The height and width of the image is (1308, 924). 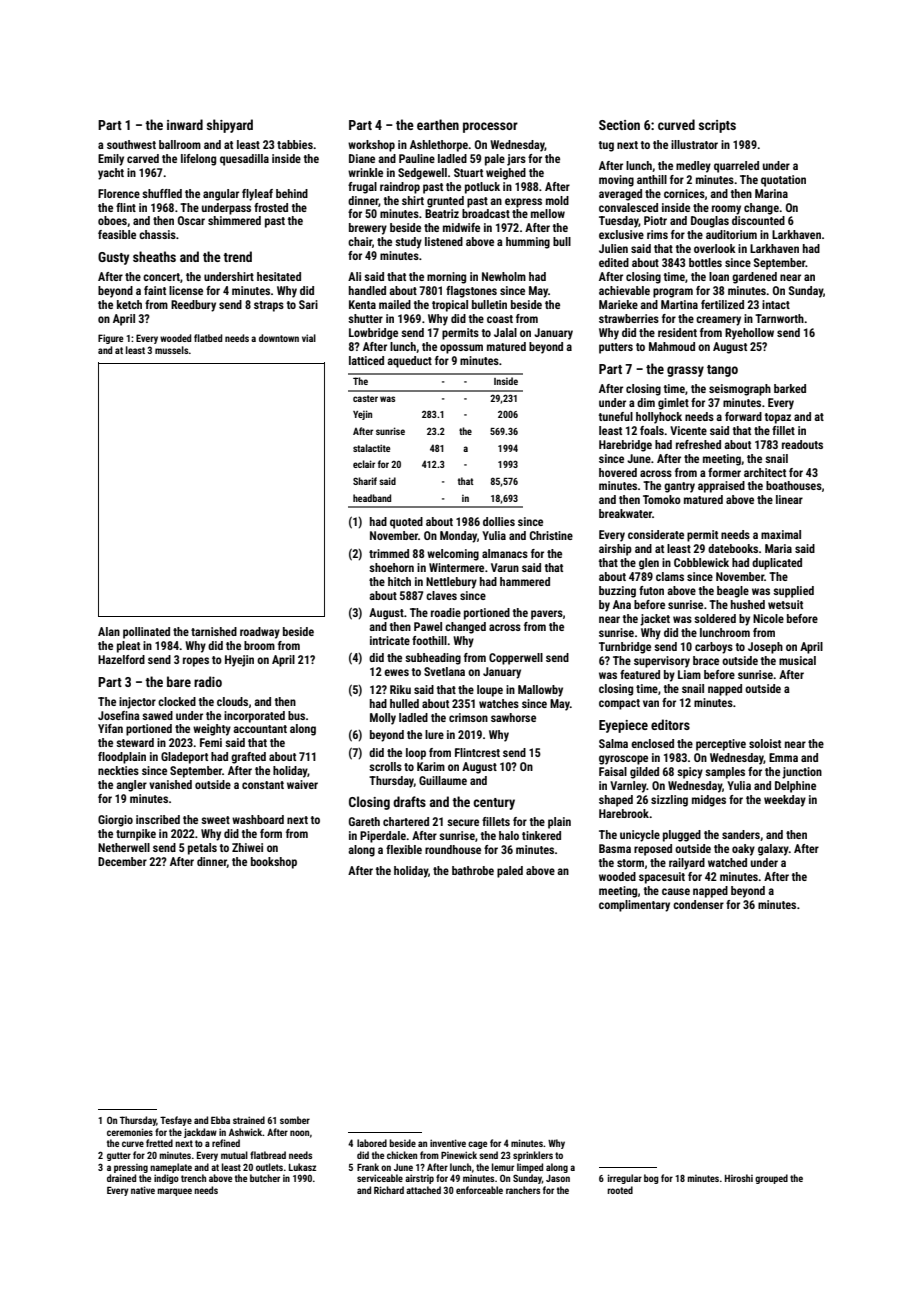 What do you see at coordinates (122, 861) in the image?
I see `December` at bounding box center [122, 861].
